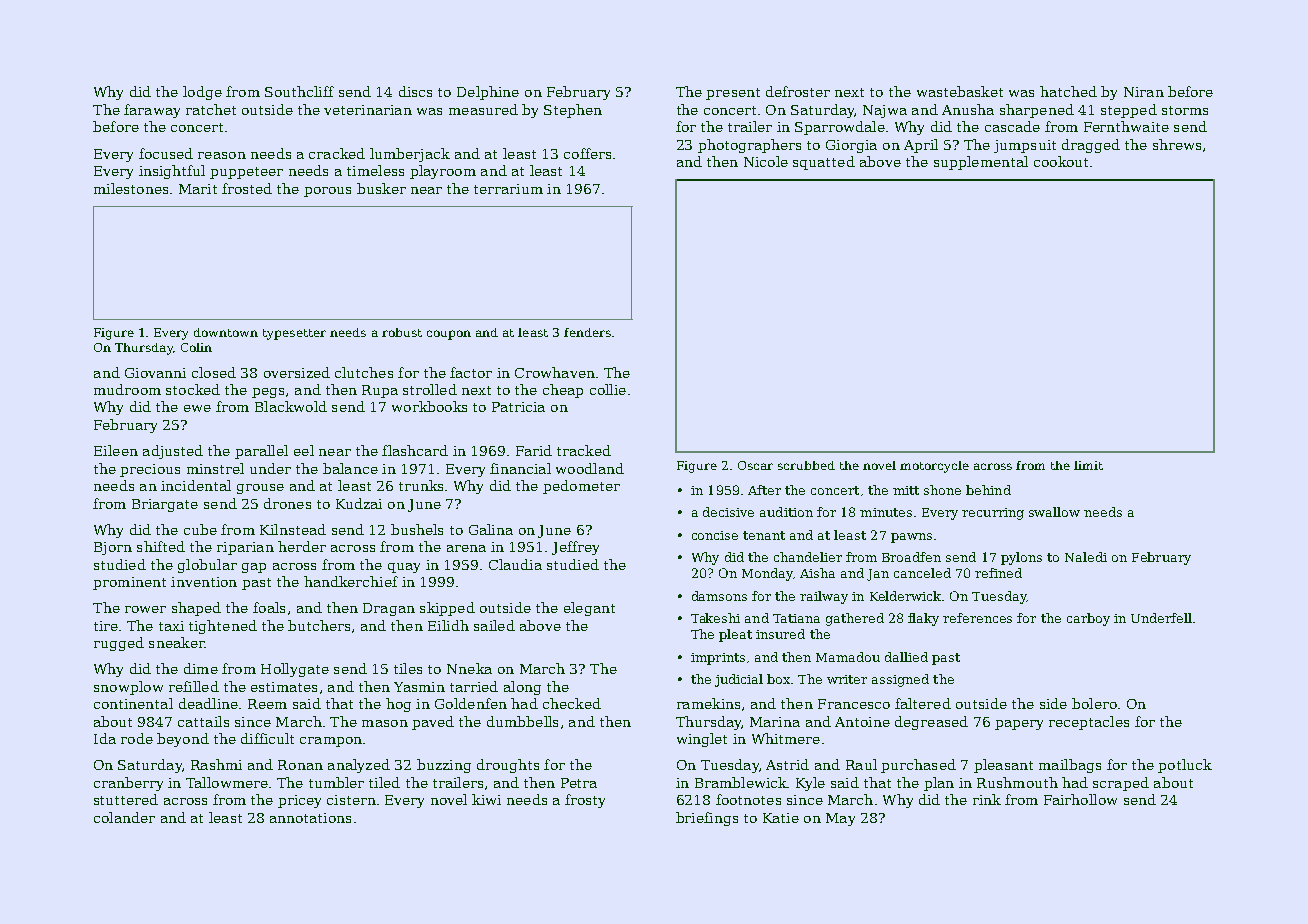  I want to click on present, so click(733, 94).
